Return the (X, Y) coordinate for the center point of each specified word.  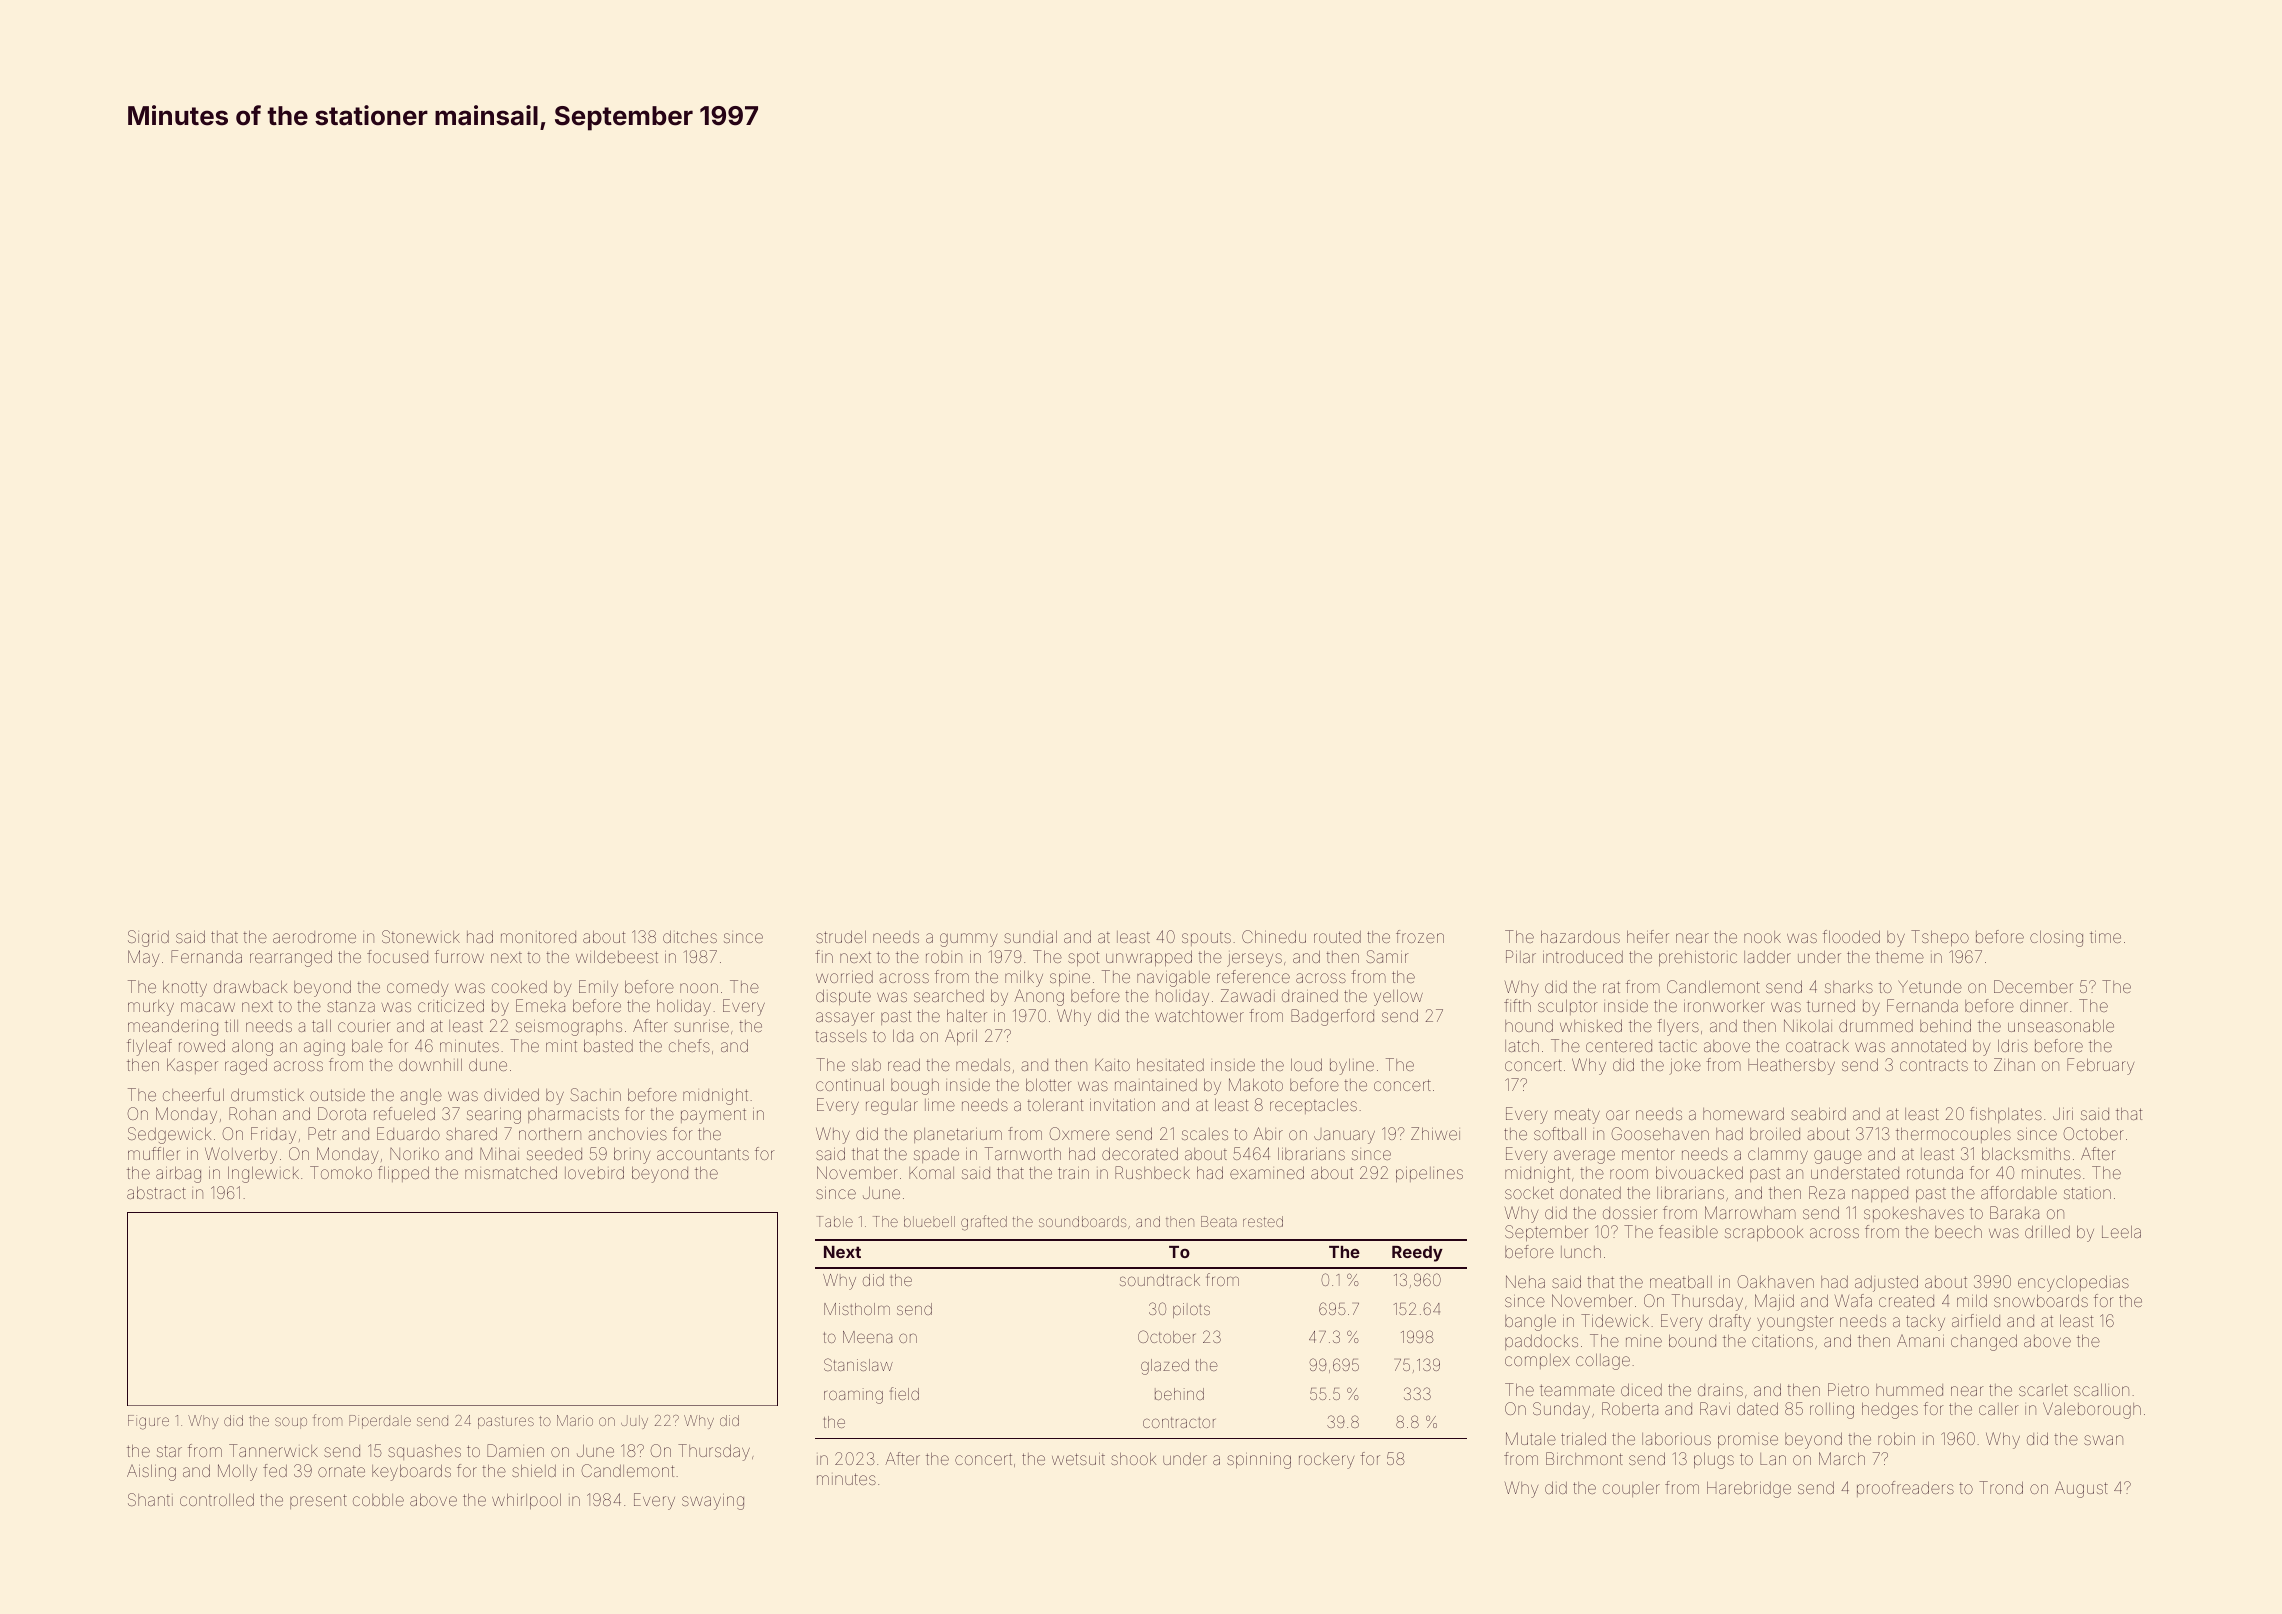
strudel (841, 937)
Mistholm (857, 1309)
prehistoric (1698, 958)
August (2081, 1489)
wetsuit (1078, 1459)
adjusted (1886, 1284)
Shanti (150, 1499)
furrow (459, 956)
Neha (1525, 1281)
